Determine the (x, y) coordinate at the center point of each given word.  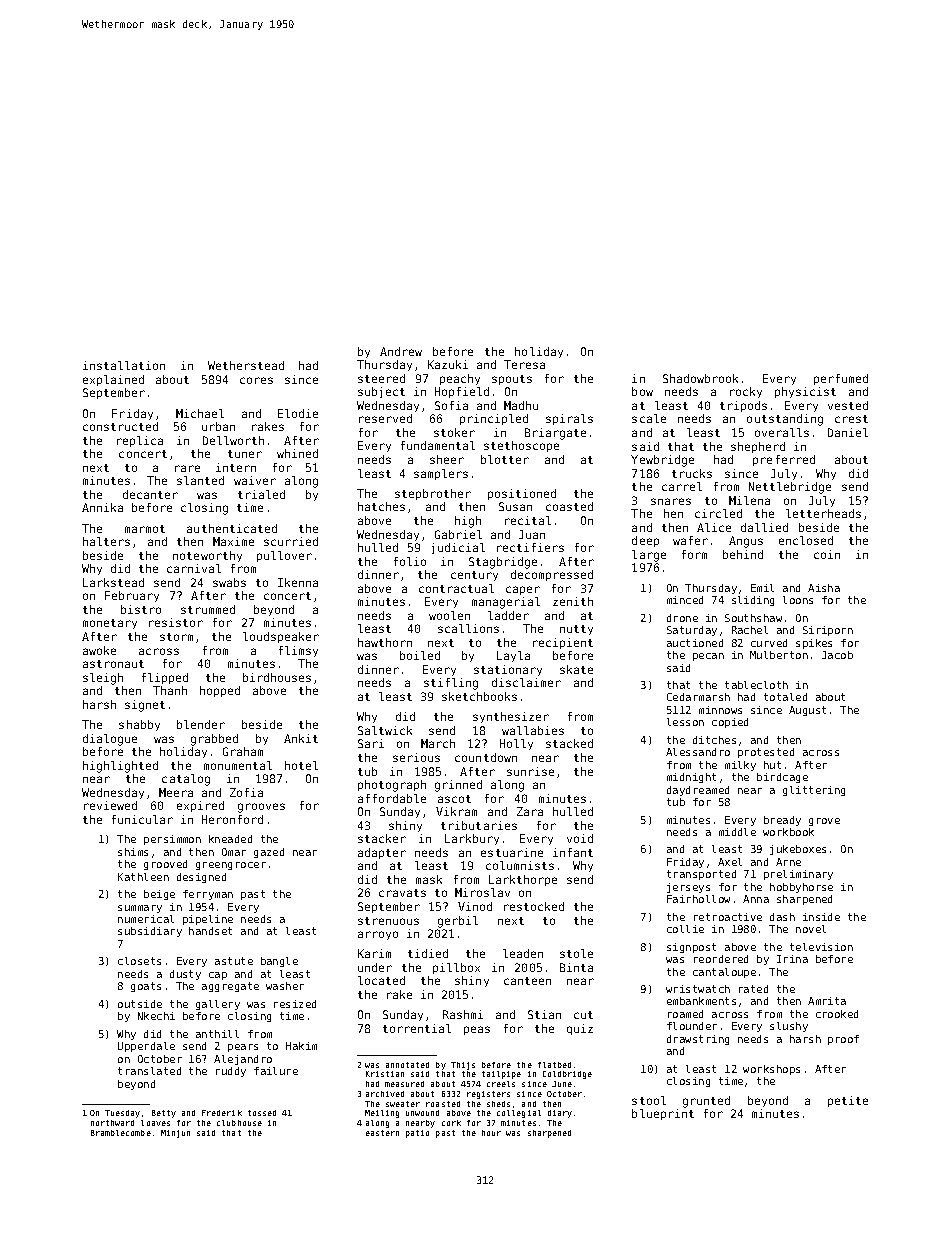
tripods (743, 406)
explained (113, 380)
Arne (788, 862)
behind (743, 554)
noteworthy (207, 556)
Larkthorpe (523, 880)
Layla (513, 656)
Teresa (524, 364)
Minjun (175, 1134)
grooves (261, 808)
